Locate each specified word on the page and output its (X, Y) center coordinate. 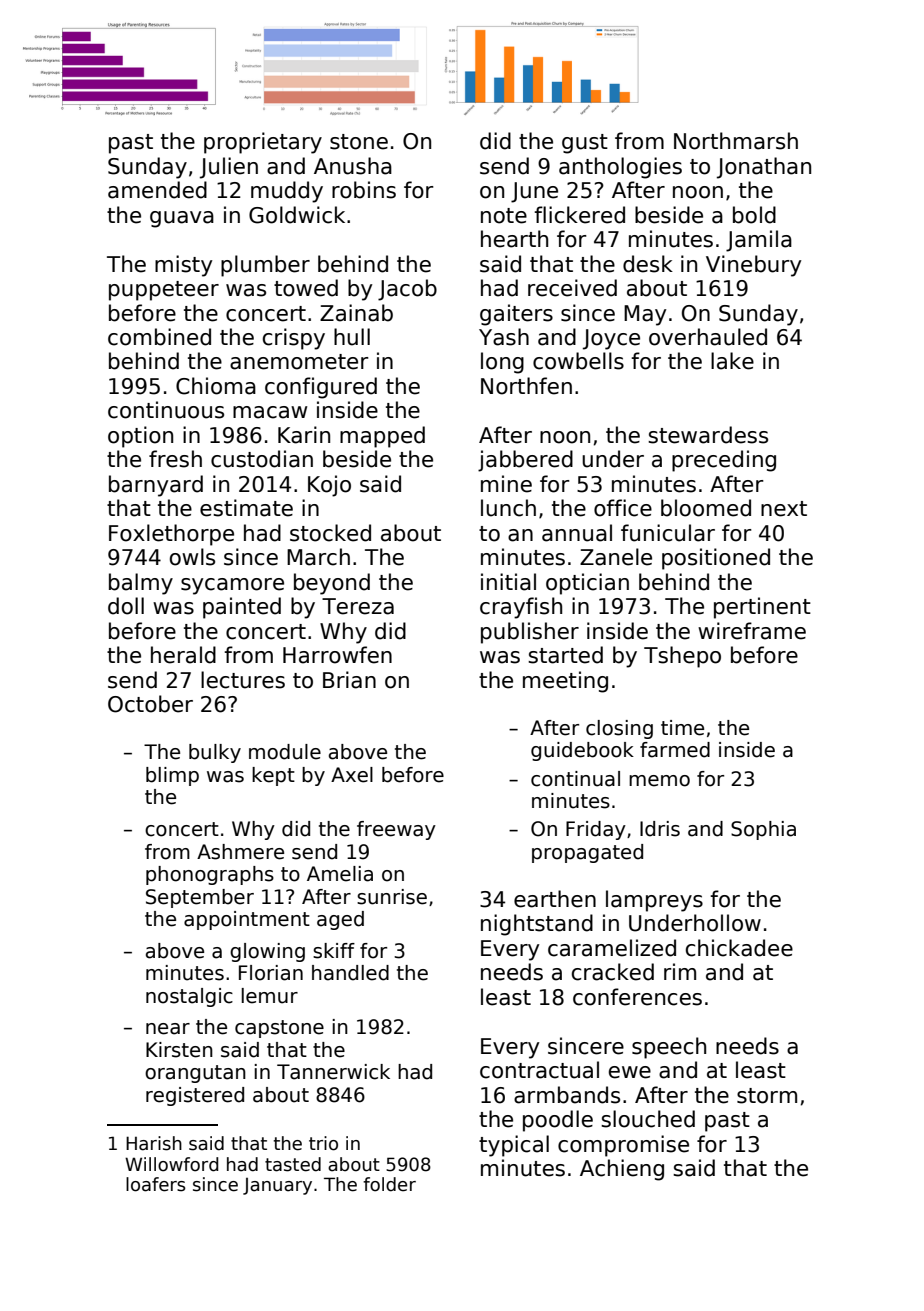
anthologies (620, 168)
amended (157, 190)
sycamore (232, 586)
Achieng (622, 1170)
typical (514, 1146)
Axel (352, 775)
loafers (156, 1184)
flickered (580, 215)
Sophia (763, 830)
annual (577, 533)
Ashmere (240, 852)
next (784, 509)
